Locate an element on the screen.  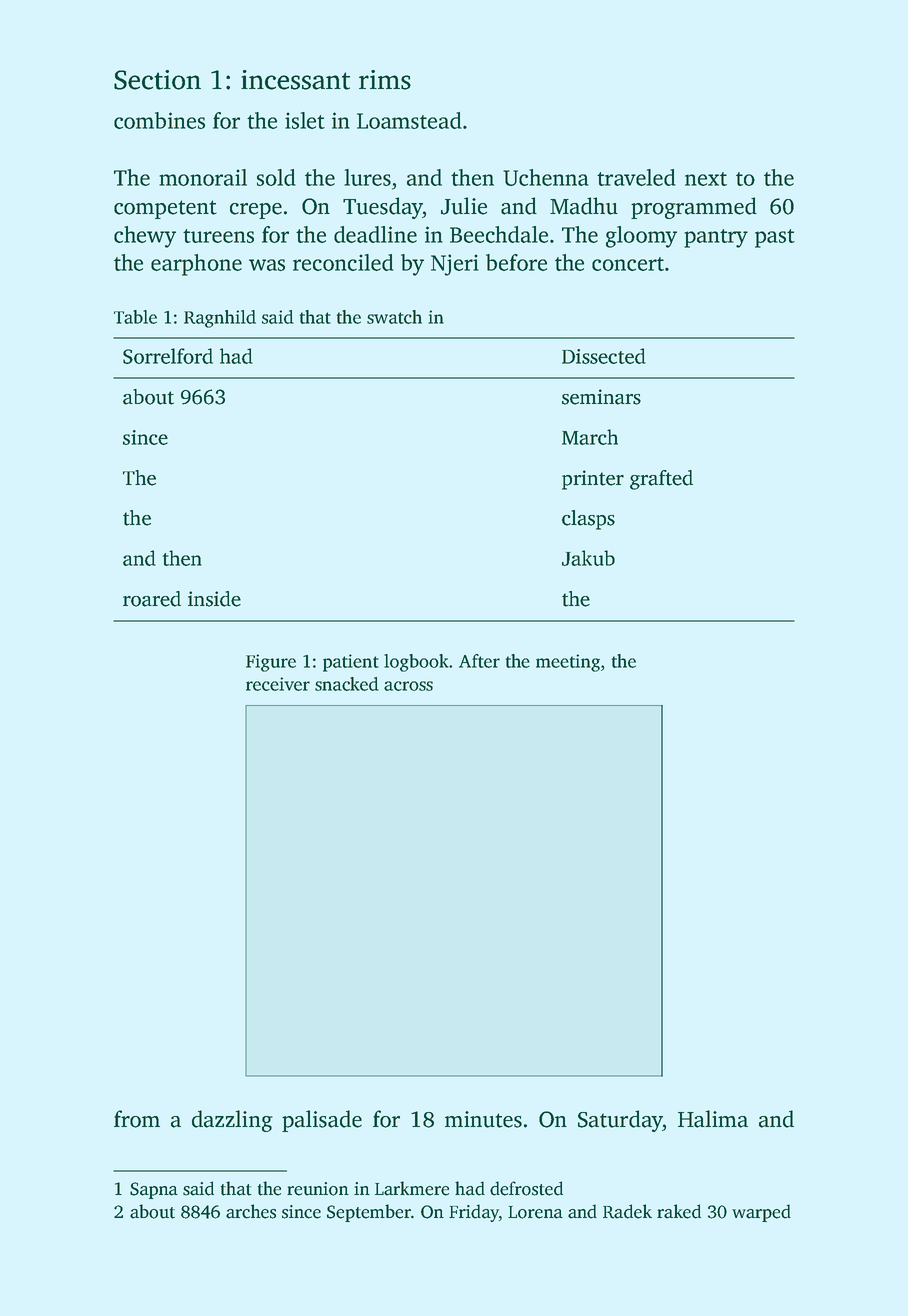
from is located at coordinates (137, 1119).
